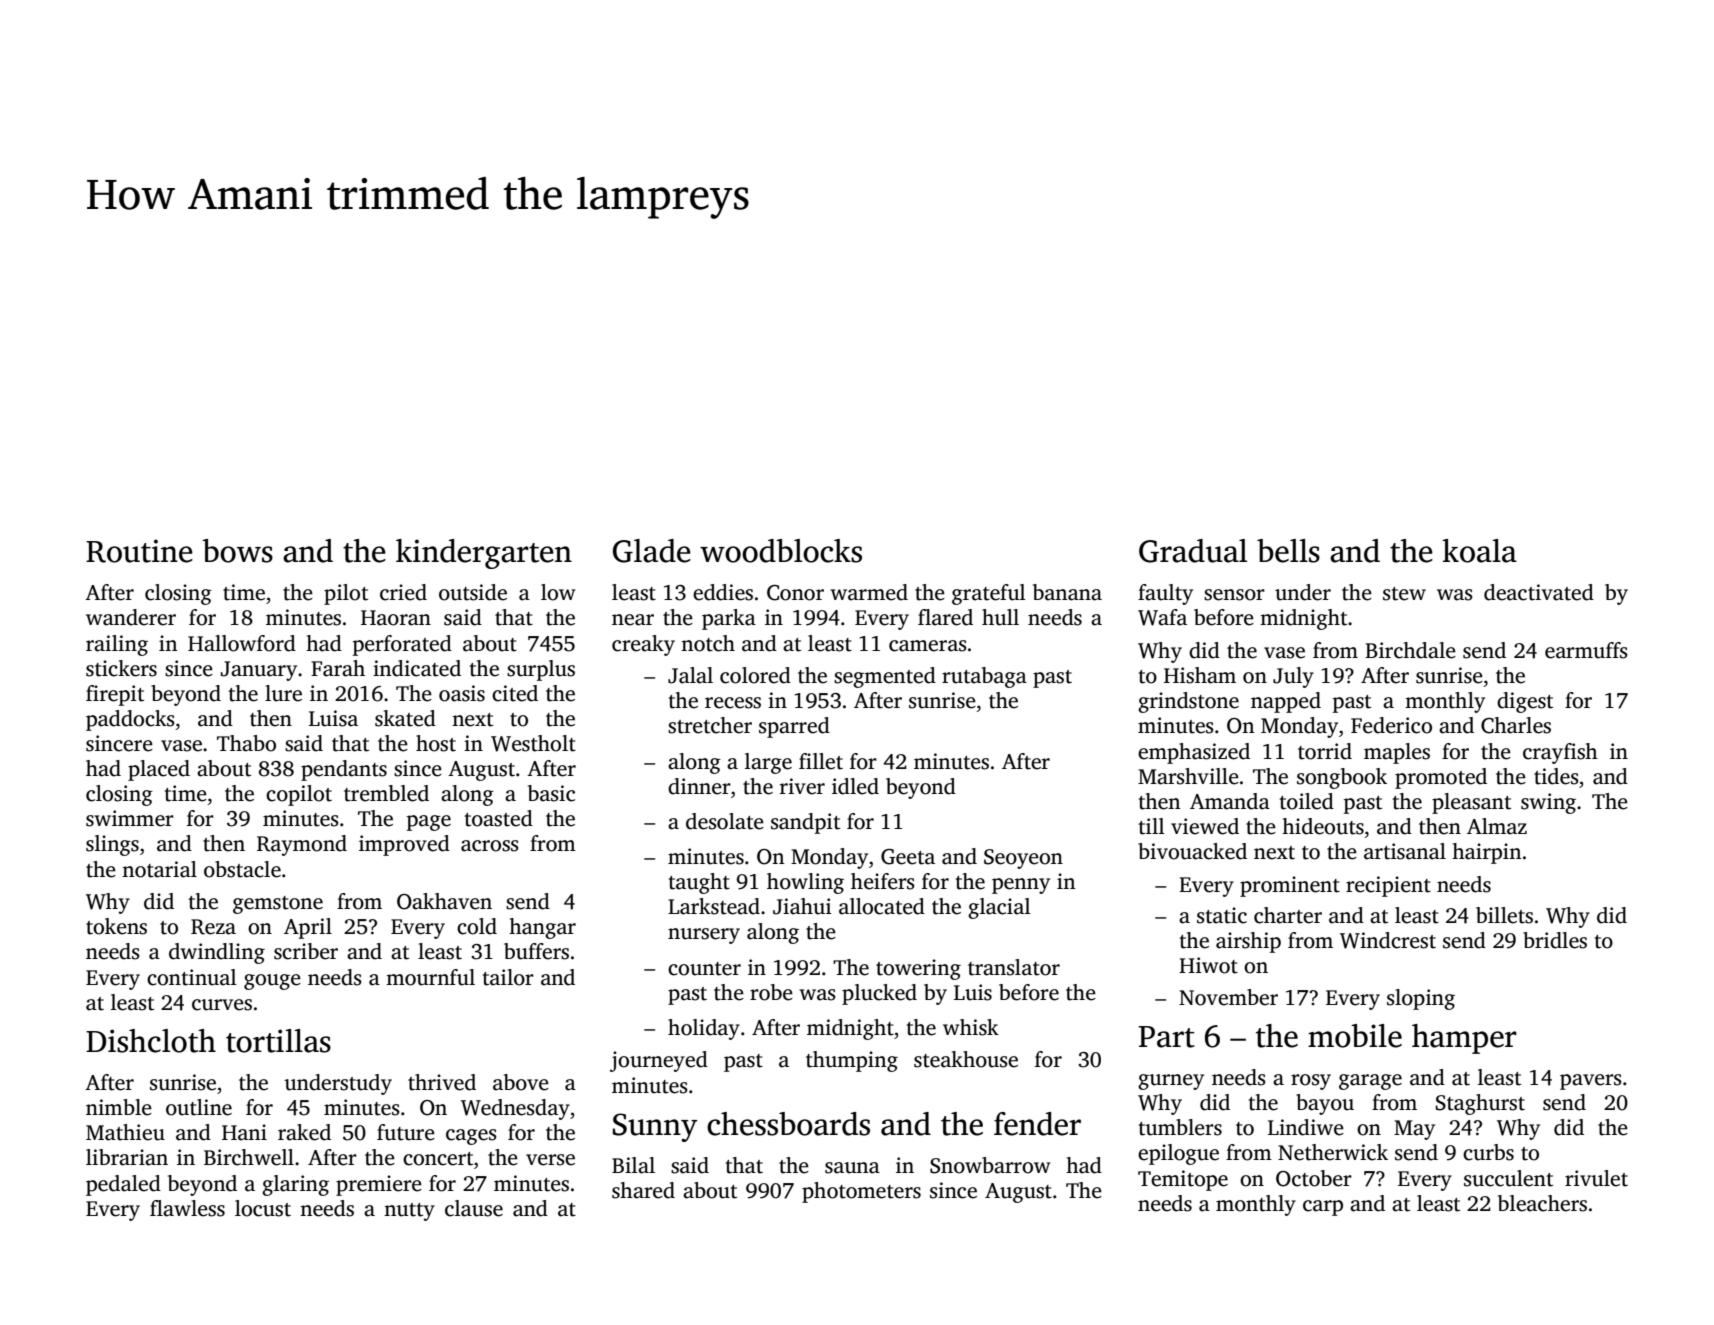 The image size is (1714, 1325). What do you see at coordinates (1323, 1208) in the screenshot?
I see `carp` at bounding box center [1323, 1208].
